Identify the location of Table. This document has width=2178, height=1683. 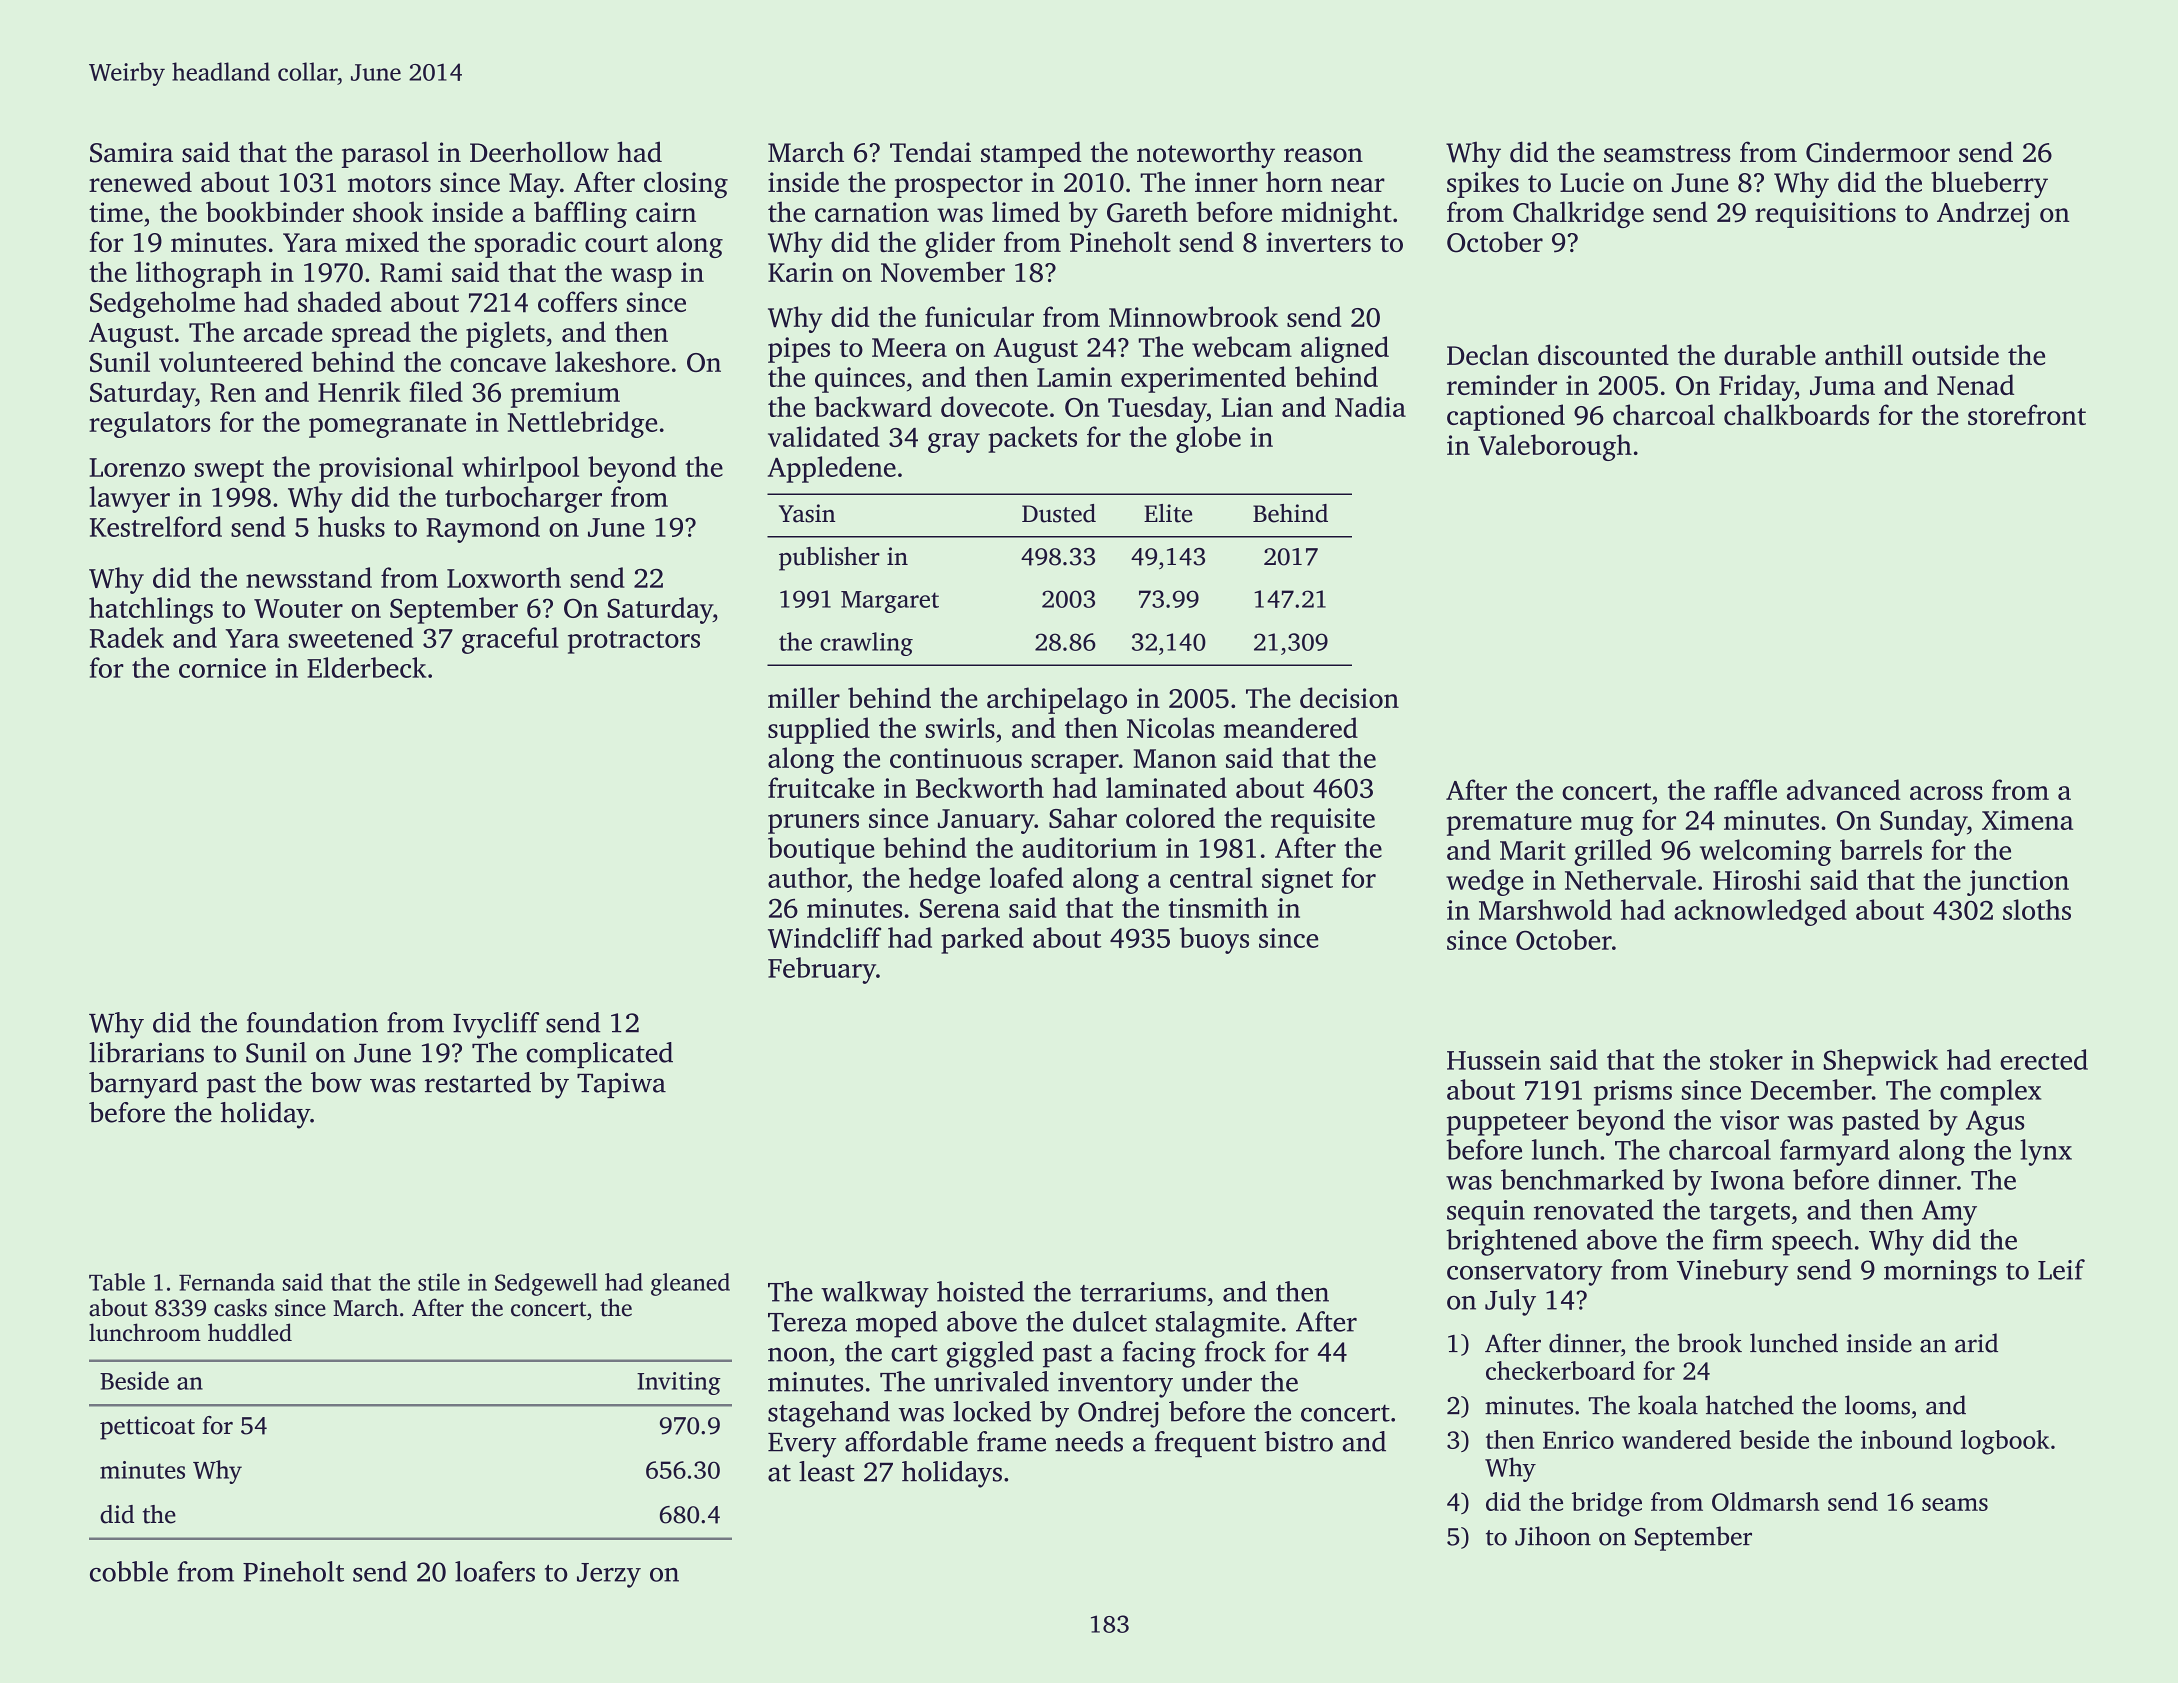
(117, 1282).
